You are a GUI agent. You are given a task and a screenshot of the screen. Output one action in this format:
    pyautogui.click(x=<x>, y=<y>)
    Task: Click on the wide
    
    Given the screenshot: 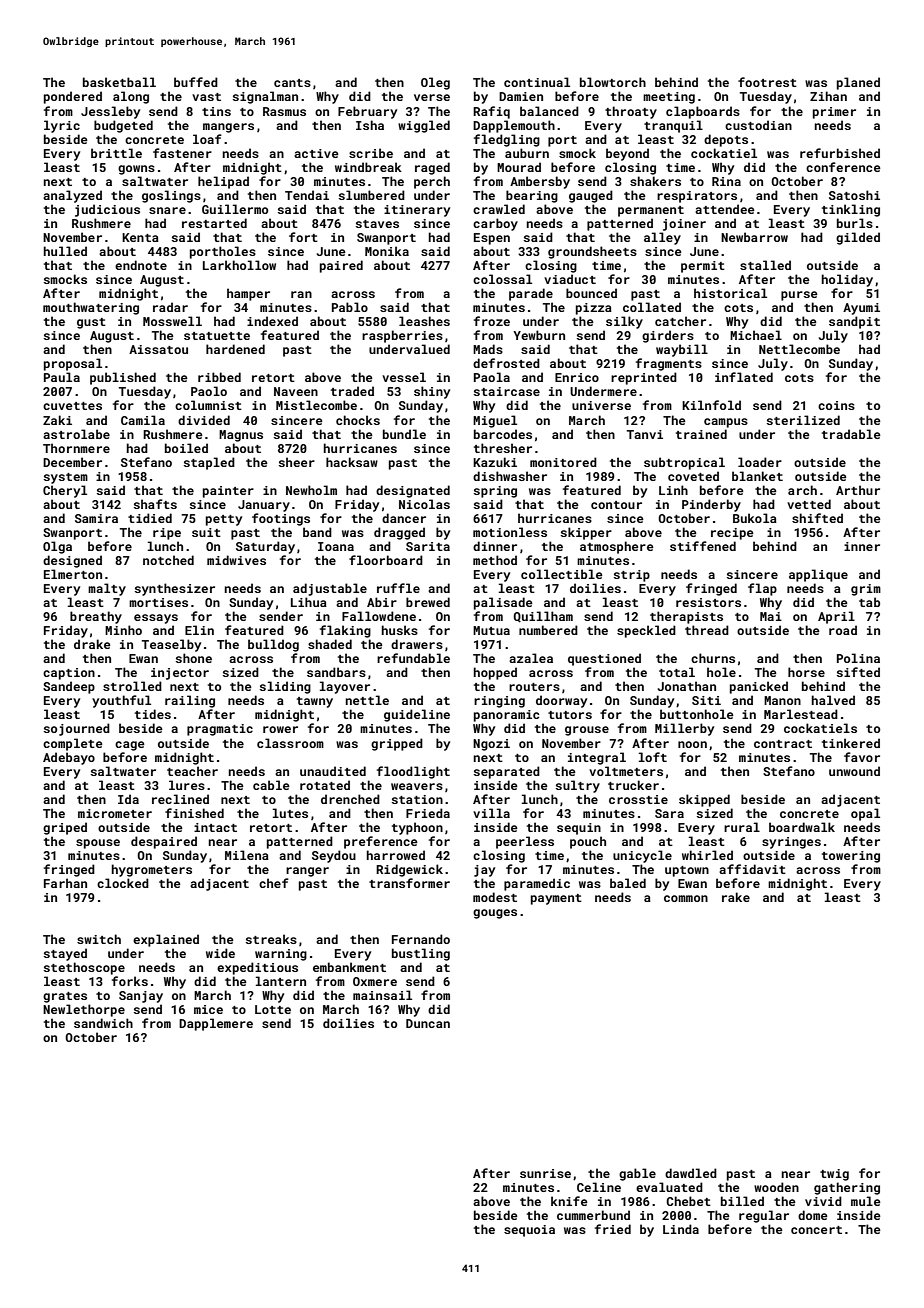 What is the action you would take?
    pyautogui.click(x=220, y=953)
